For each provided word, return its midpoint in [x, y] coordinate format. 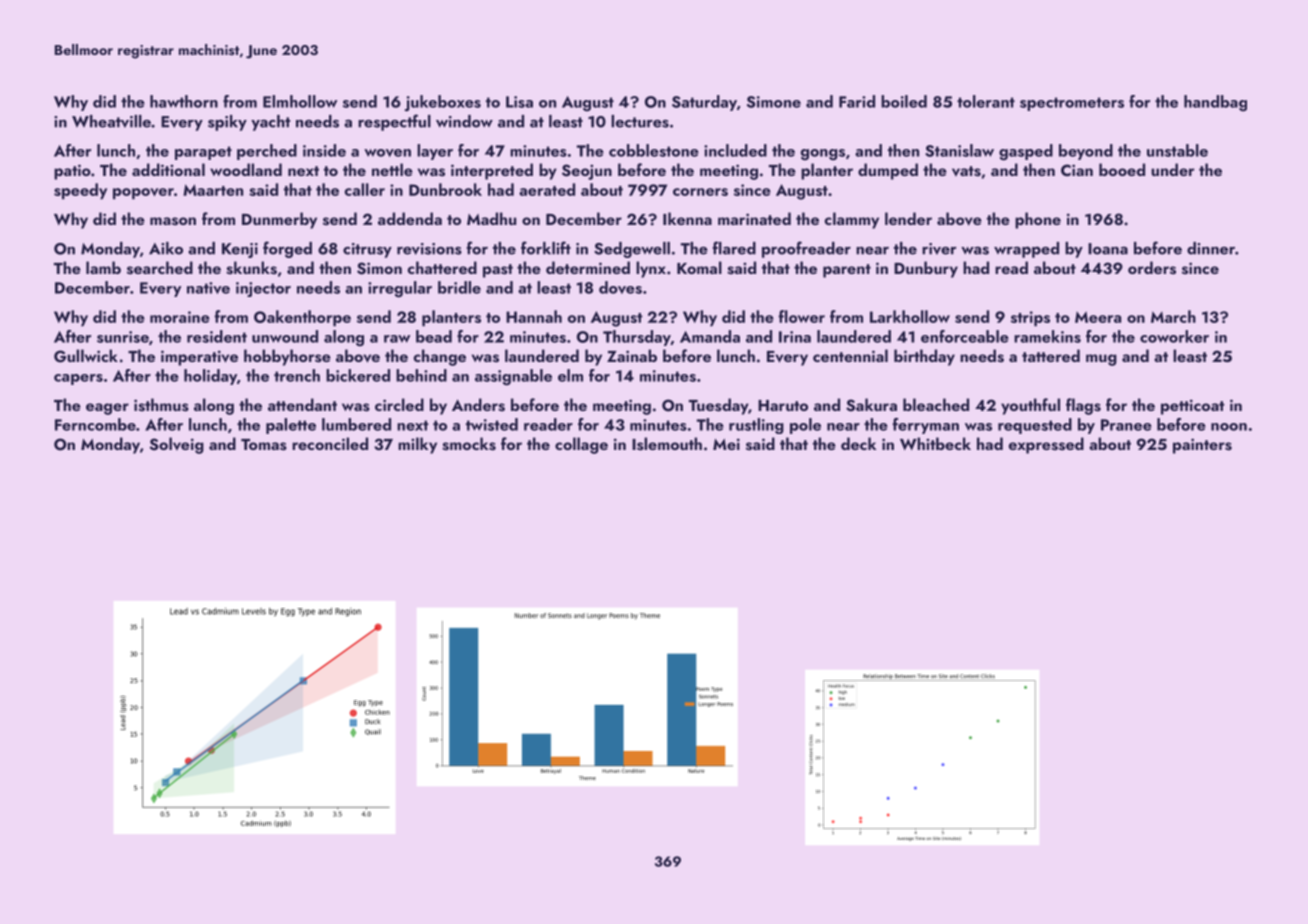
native [208, 288]
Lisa [519, 102]
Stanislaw [959, 150]
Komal [699, 267]
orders [1152, 268]
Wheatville [111, 121]
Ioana [1108, 249]
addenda [410, 218]
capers [78, 379]
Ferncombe [95, 424]
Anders [478, 405]
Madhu [491, 218]
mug [1101, 360]
